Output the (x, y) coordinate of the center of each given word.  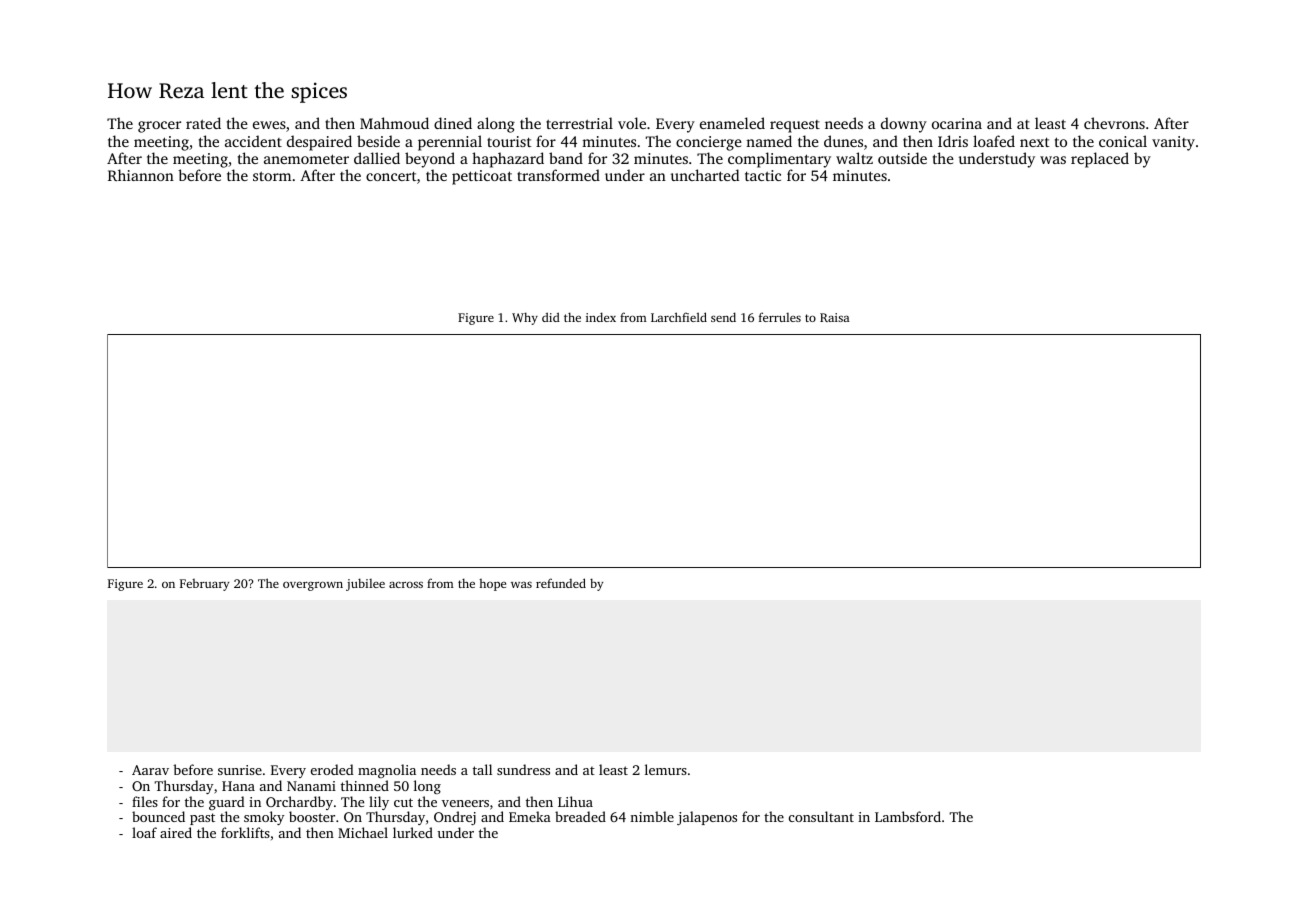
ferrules (780, 317)
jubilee (365, 584)
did (551, 317)
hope (492, 585)
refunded (561, 583)
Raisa (835, 317)
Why (525, 318)
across (406, 584)
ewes (269, 125)
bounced (158, 816)
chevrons (1114, 123)
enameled (732, 123)
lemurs (666, 769)
